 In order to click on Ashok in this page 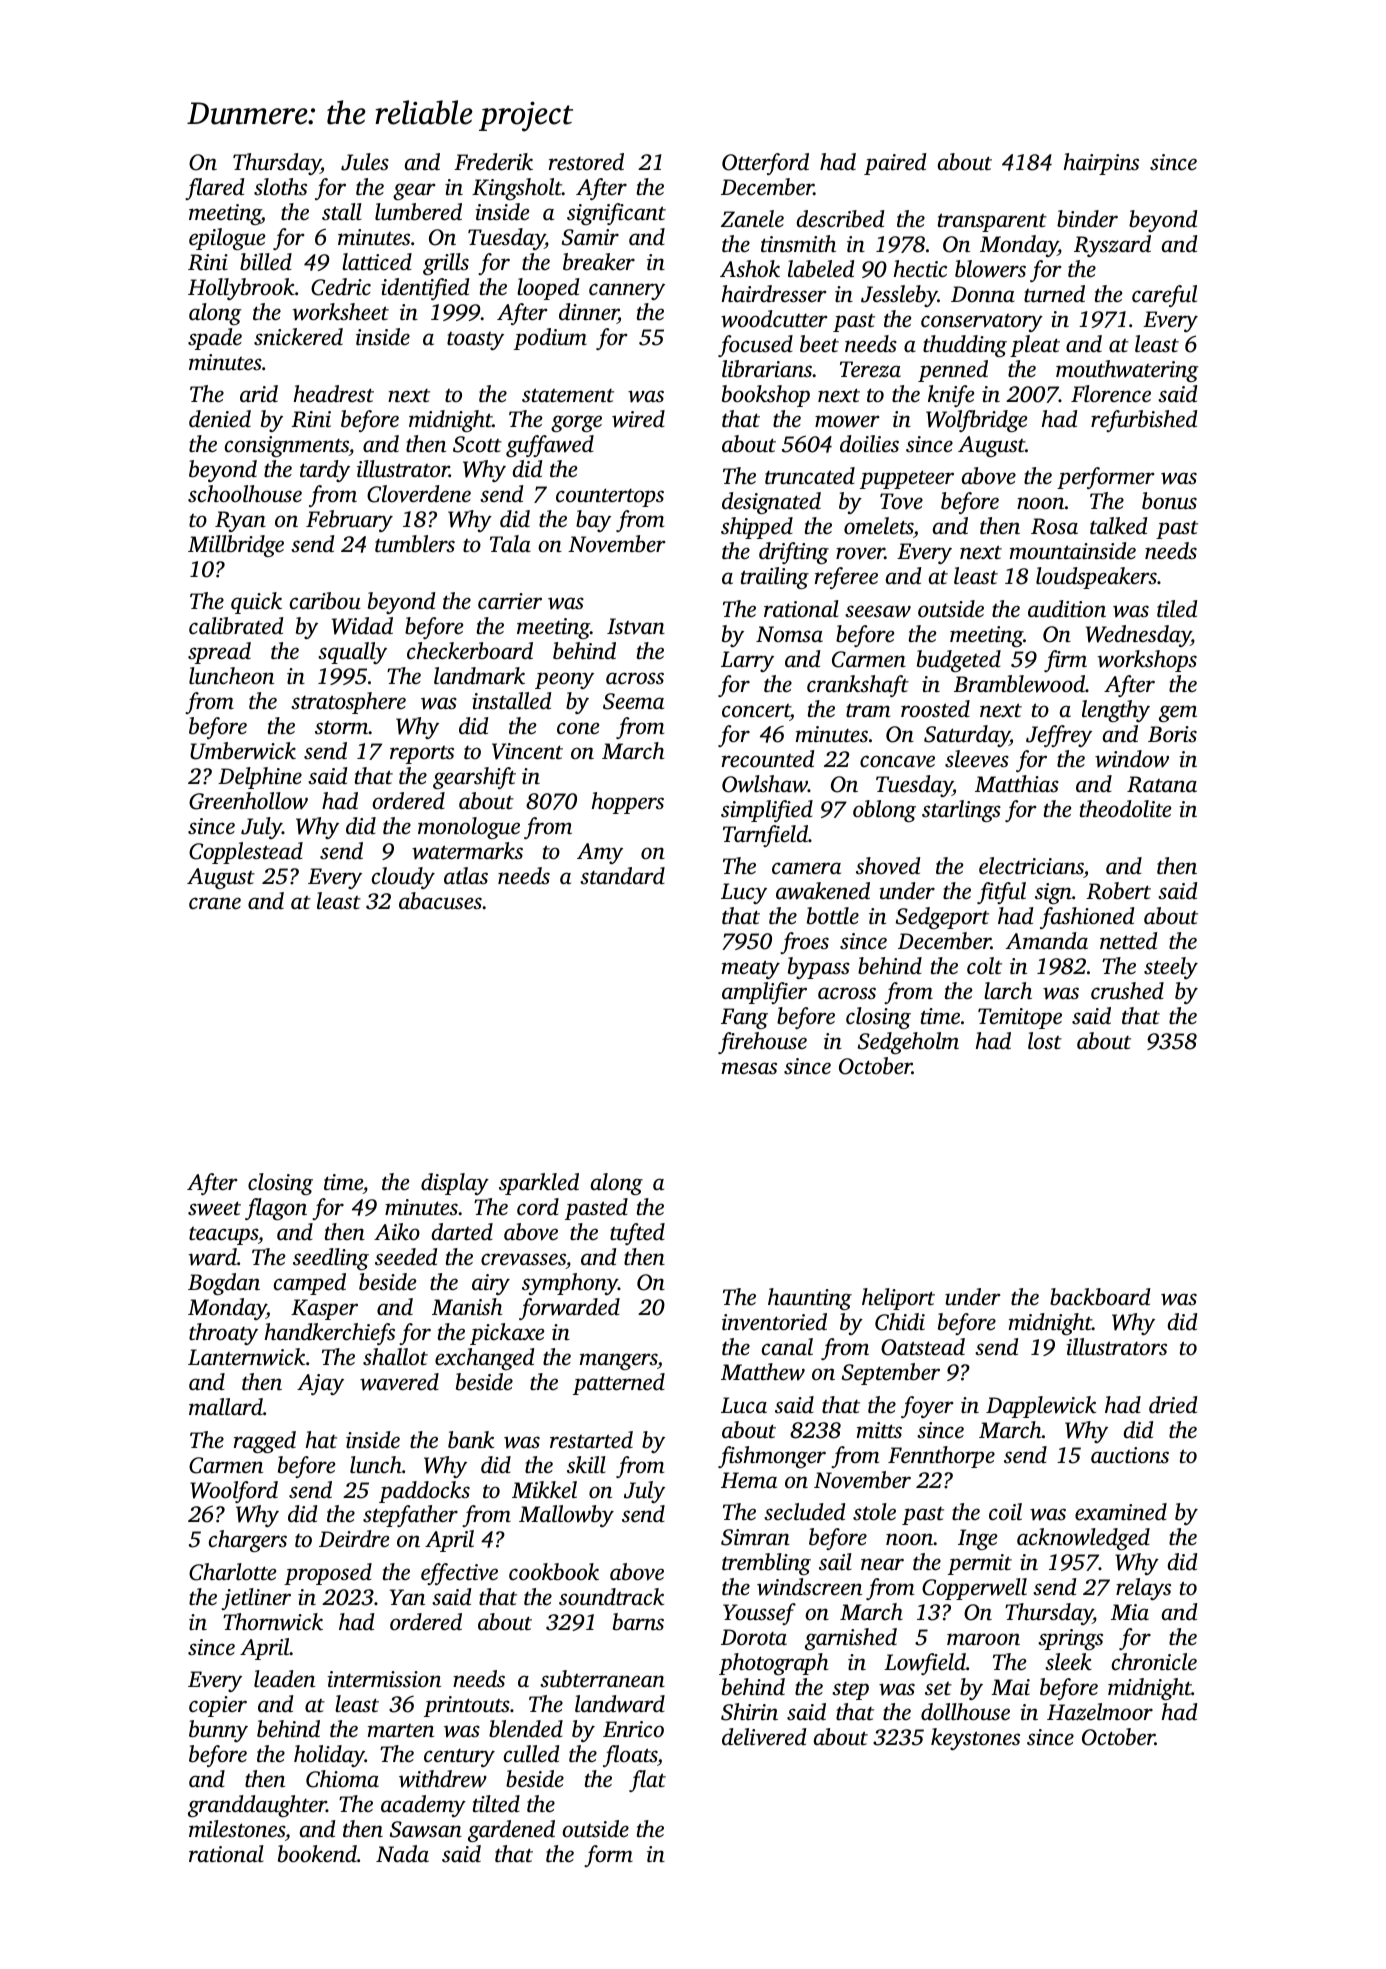, I will do `click(750, 269)`.
